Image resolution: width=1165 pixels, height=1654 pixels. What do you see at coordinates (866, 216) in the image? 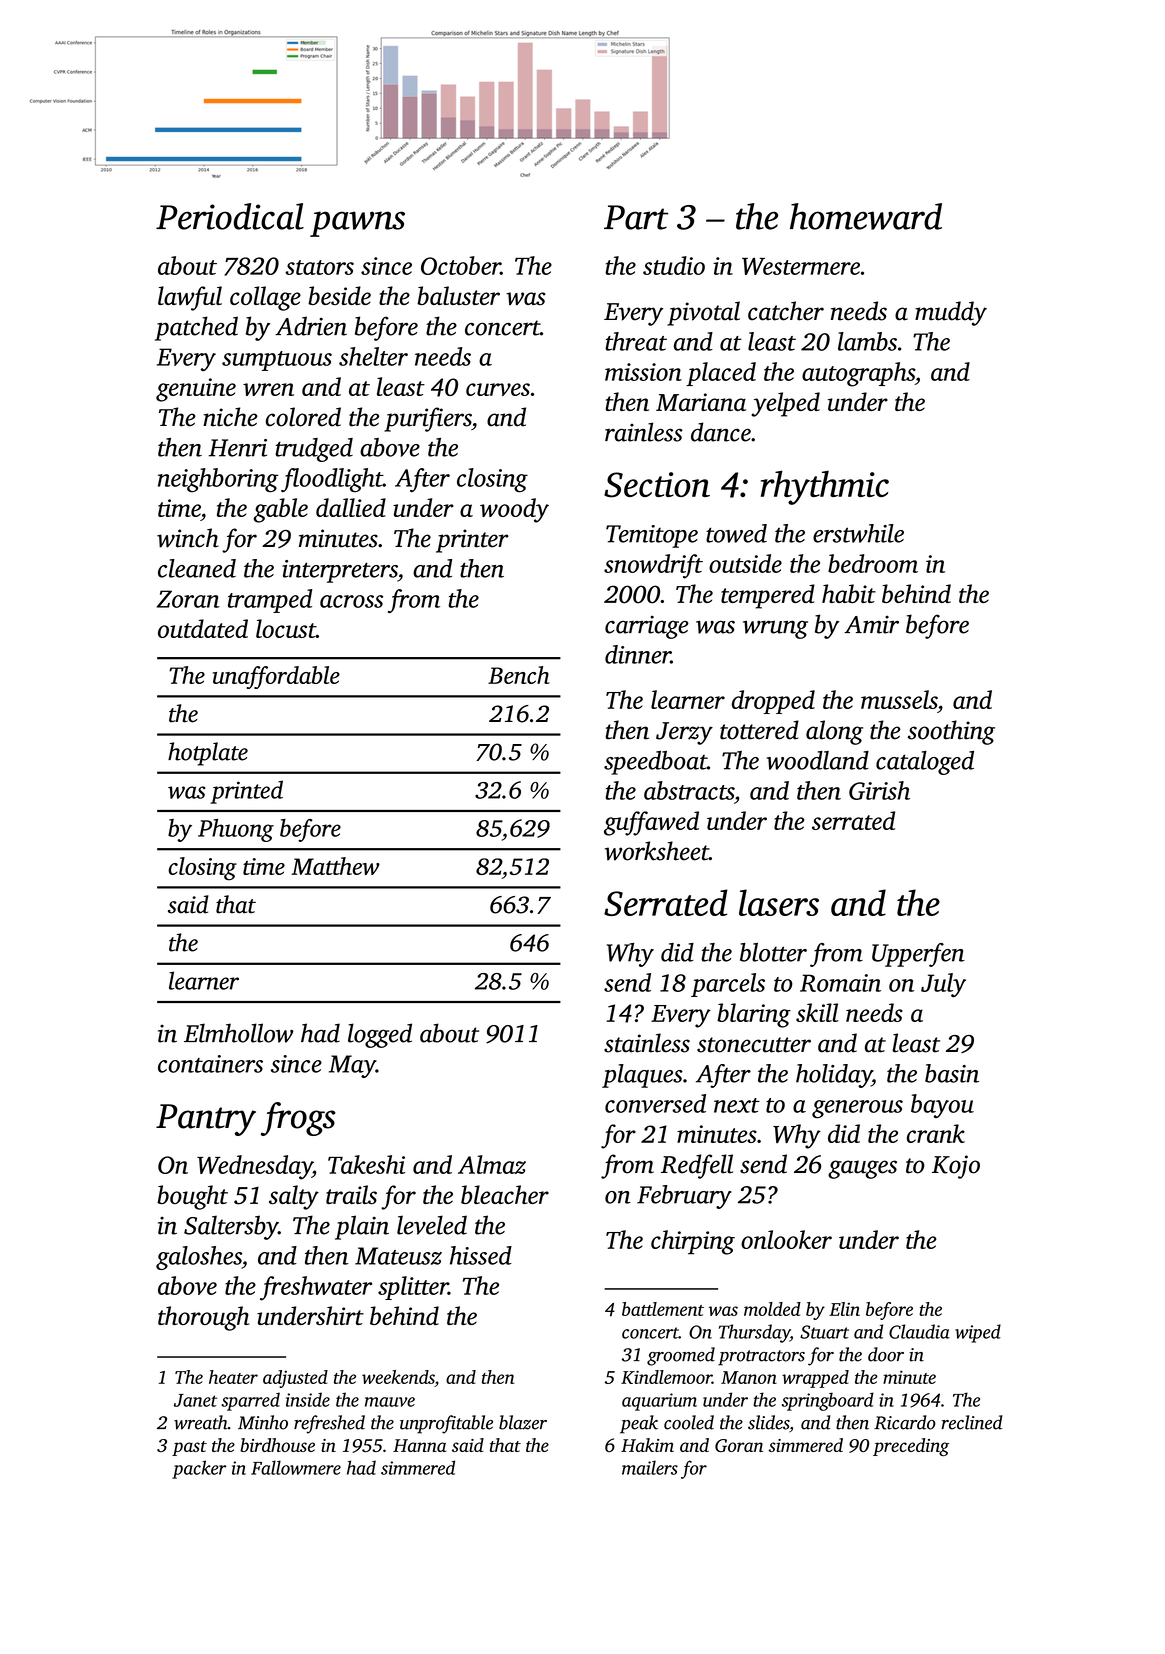
I see `homeward` at bounding box center [866, 216].
